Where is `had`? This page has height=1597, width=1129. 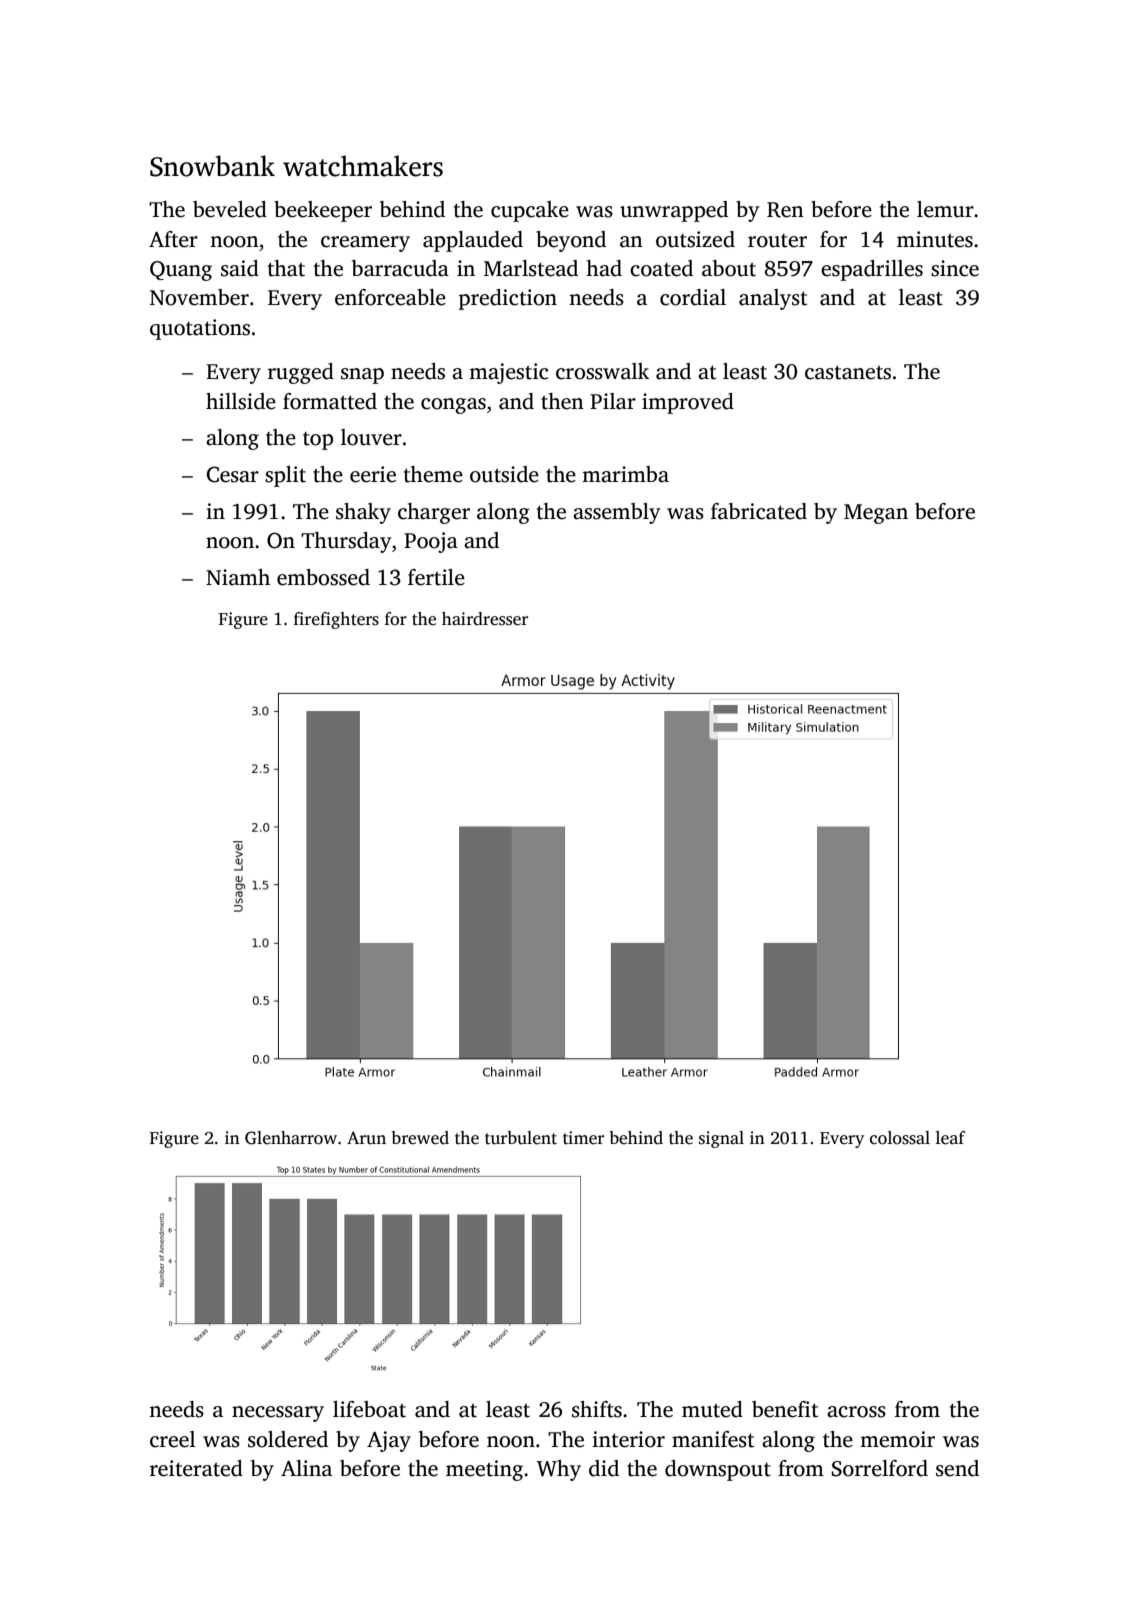
had is located at coordinates (604, 268).
